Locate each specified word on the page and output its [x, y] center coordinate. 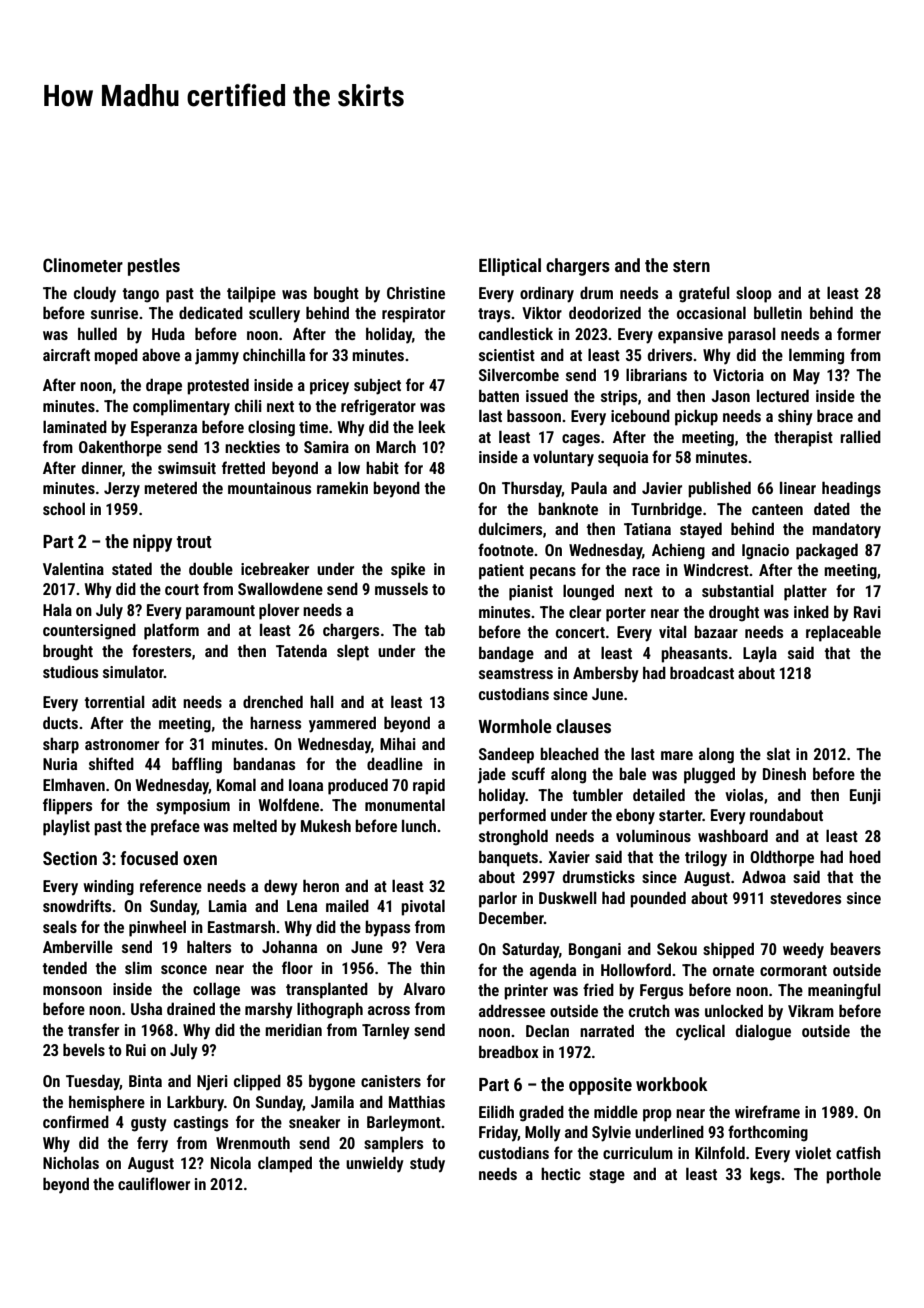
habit [382, 467]
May [806, 377]
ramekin [342, 487]
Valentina [73, 568]
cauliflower [154, 1183]
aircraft [66, 354]
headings [851, 489]
